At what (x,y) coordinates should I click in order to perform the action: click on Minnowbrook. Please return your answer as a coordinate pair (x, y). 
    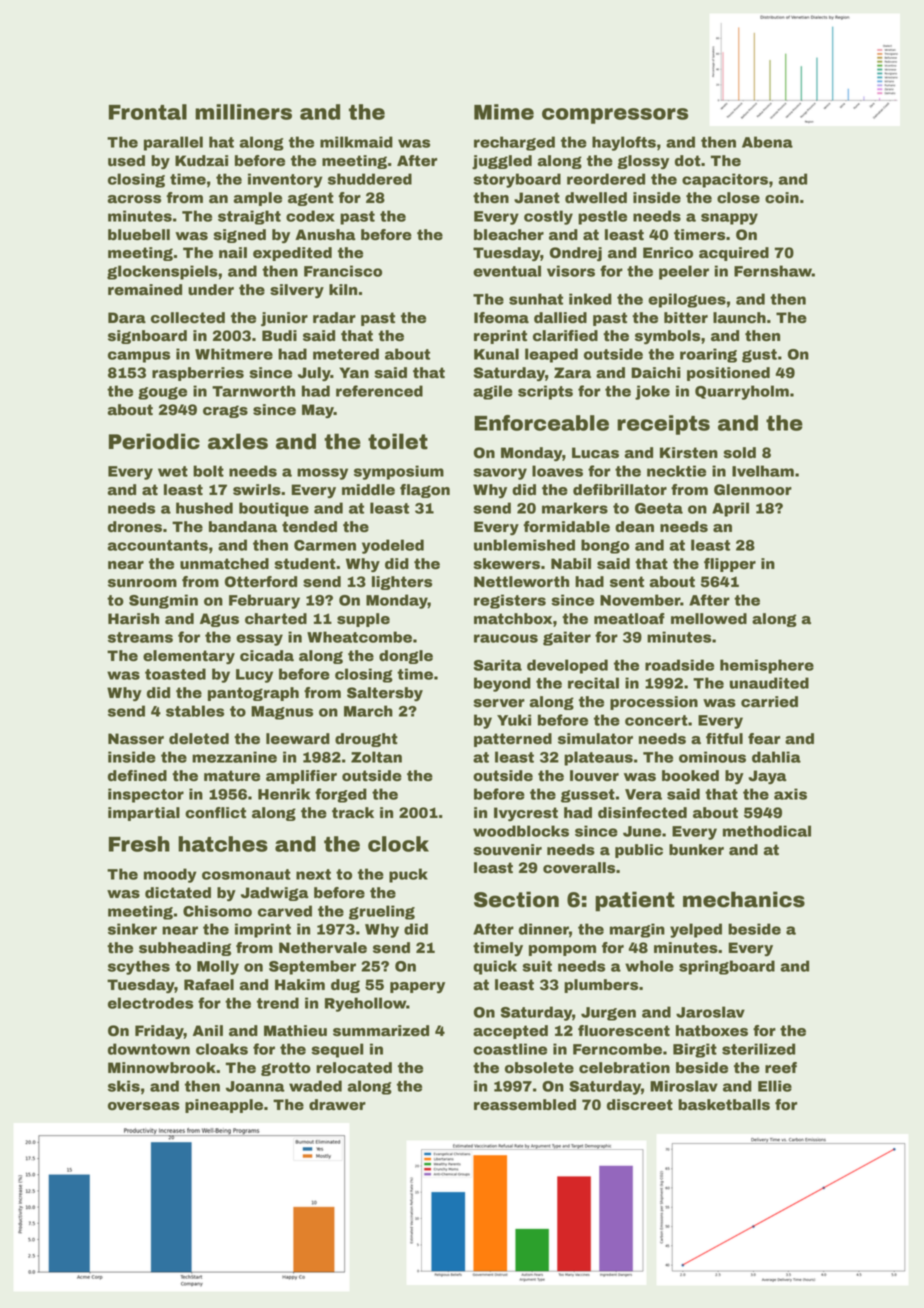
    Looking at the image, I should click on (162, 1068).
